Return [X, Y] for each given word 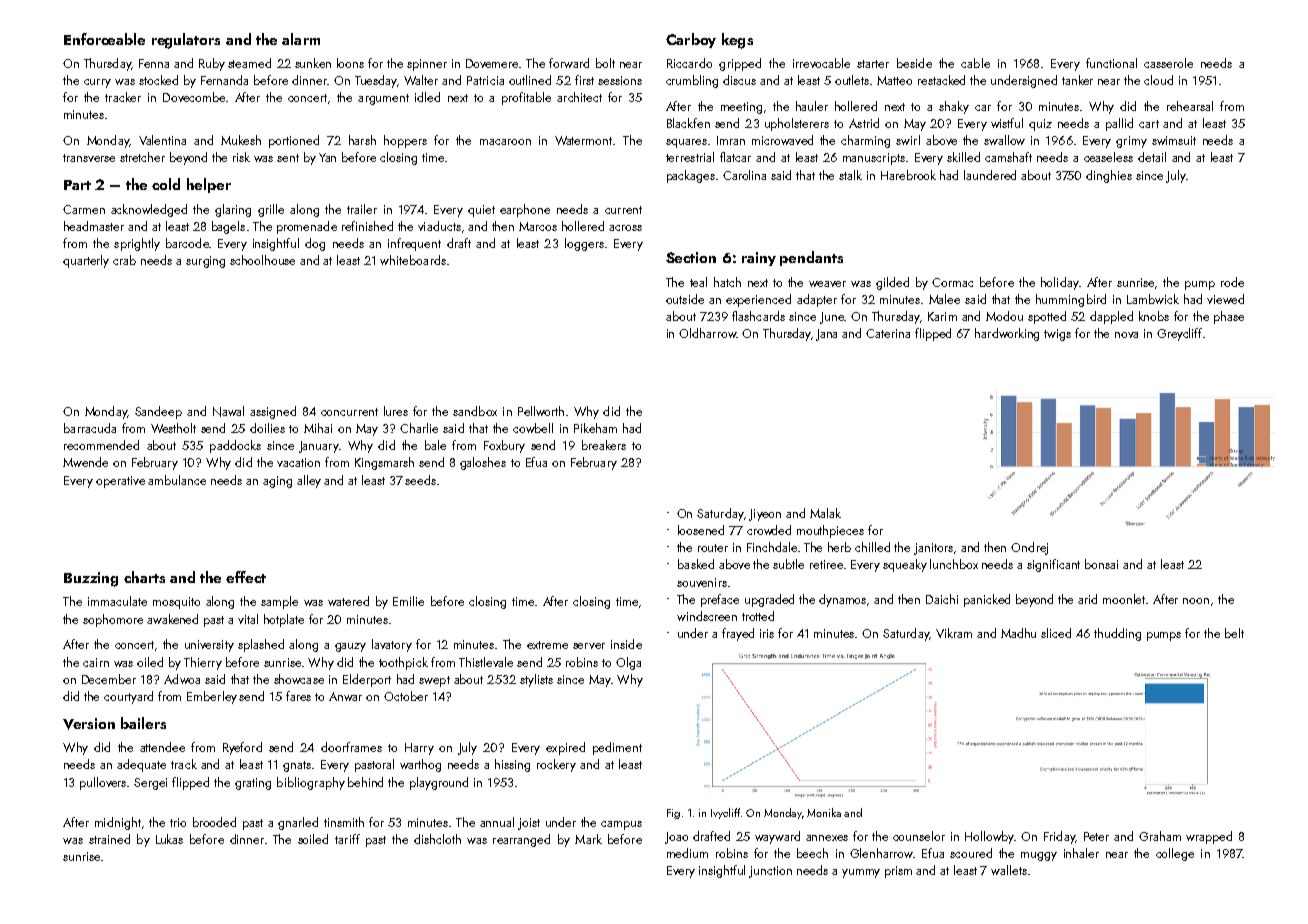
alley [309, 481]
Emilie [408, 601]
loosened [701, 530]
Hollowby [989, 837]
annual [497, 822]
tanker [1077, 80]
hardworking [1007, 334]
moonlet [1125, 599]
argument [383, 99]
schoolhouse [262, 260]
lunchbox [954, 564]
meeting [741, 108]
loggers [584, 244]
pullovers [104, 783]
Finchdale [772, 547]
